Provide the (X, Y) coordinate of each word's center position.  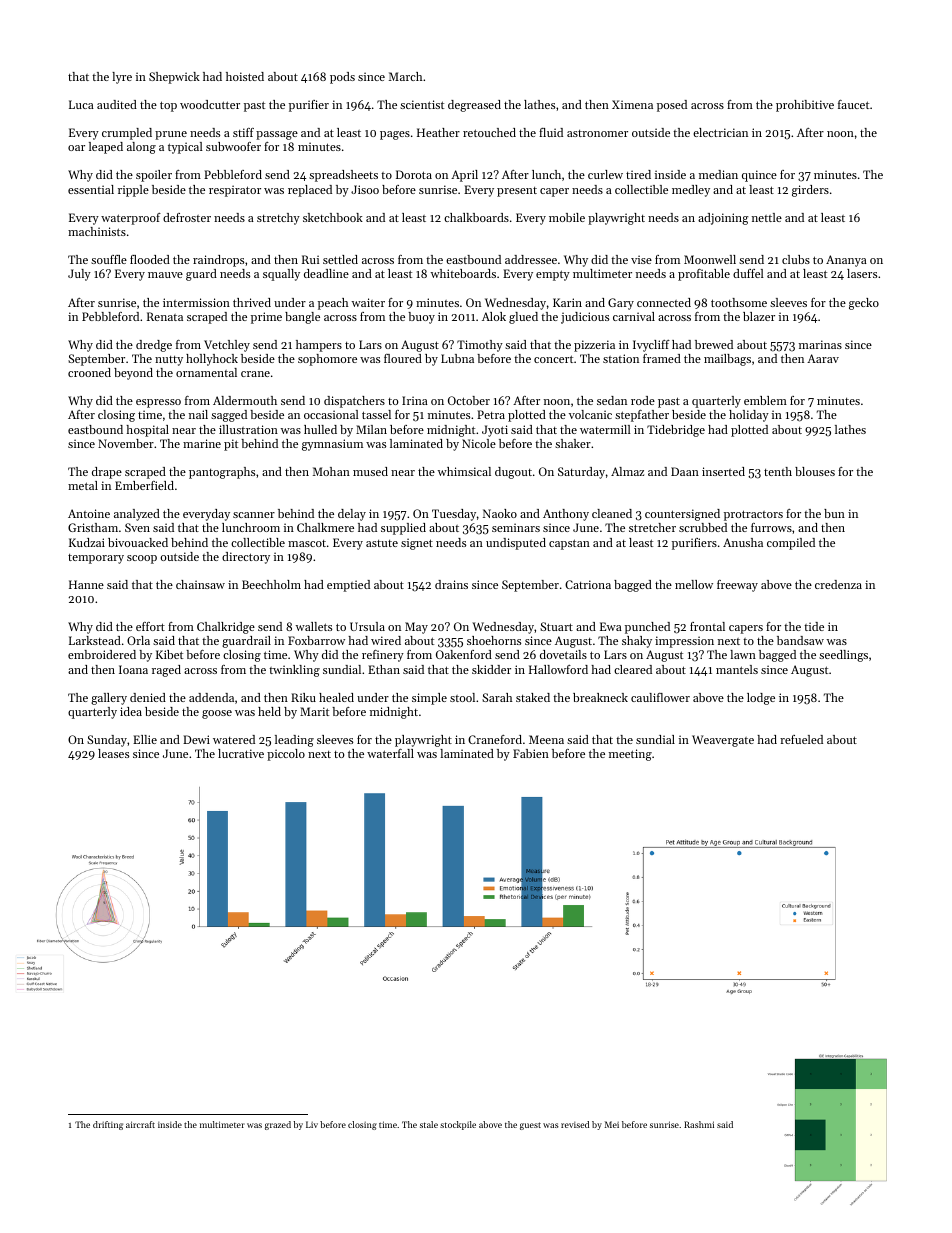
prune (171, 135)
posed (672, 106)
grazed (278, 1125)
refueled (801, 739)
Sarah (497, 697)
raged (166, 671)
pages (395, 135)
